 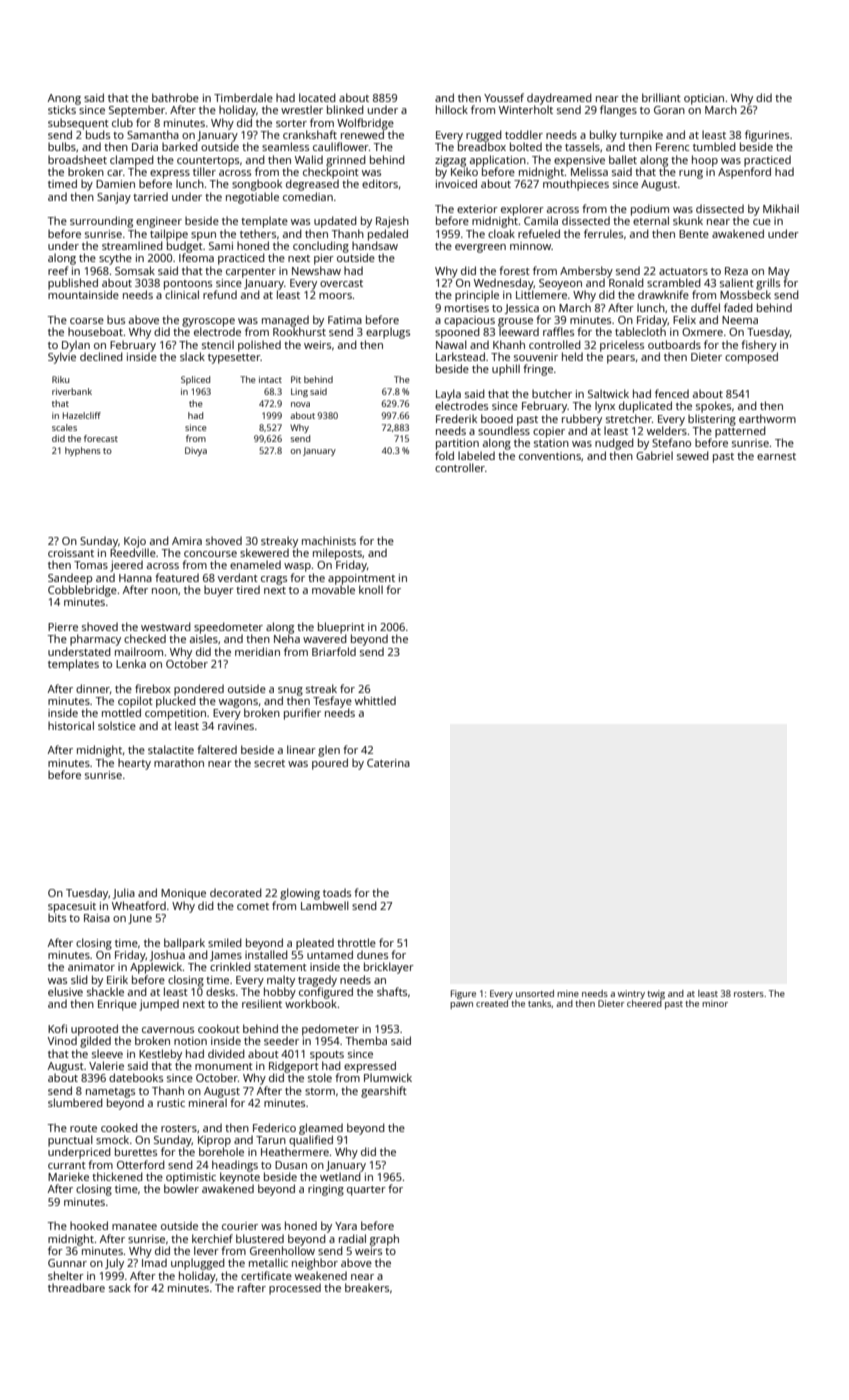 I want to click on tarried, so click(x=150, y=196).
